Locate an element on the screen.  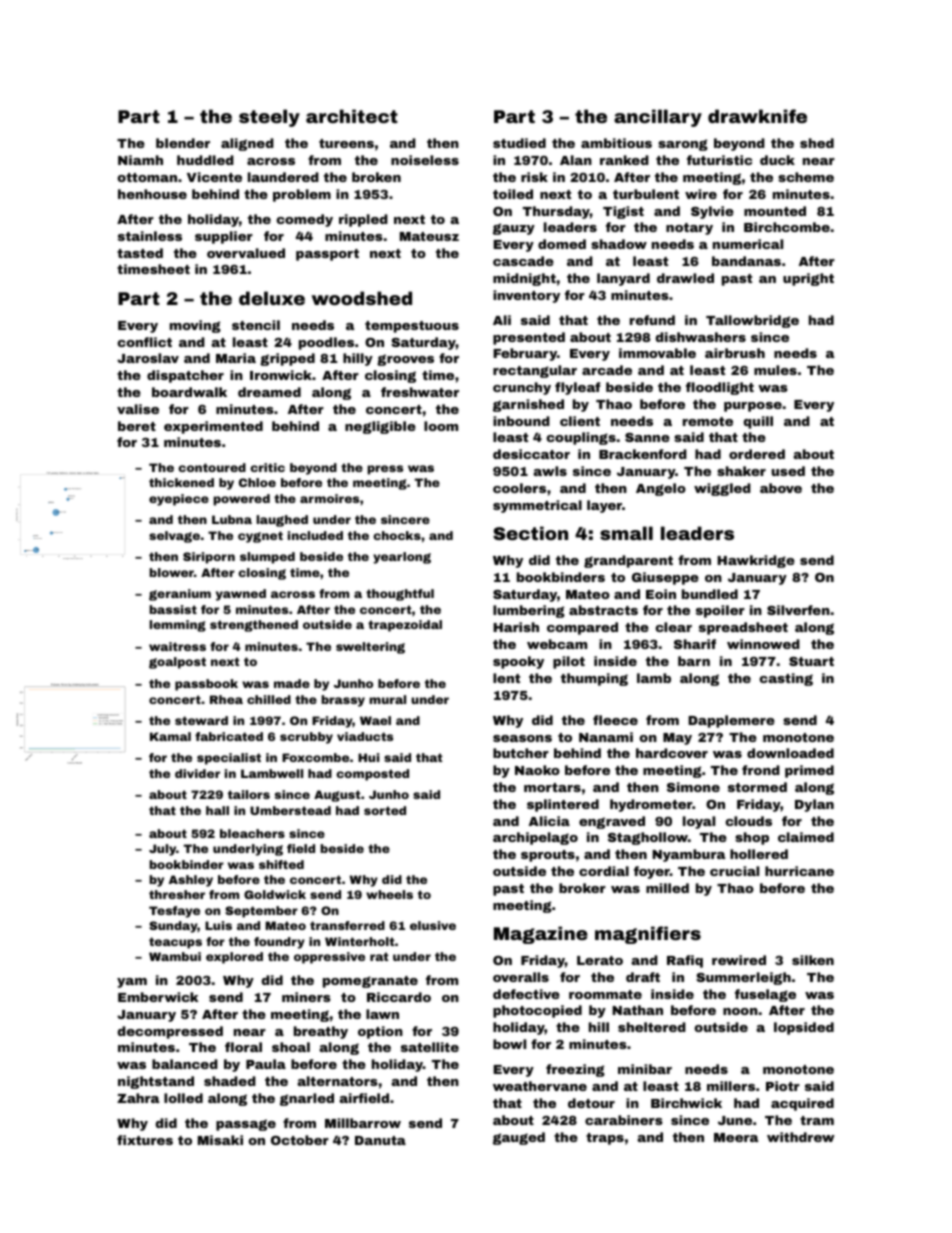
loyal is located at coordinates (699, 822).
